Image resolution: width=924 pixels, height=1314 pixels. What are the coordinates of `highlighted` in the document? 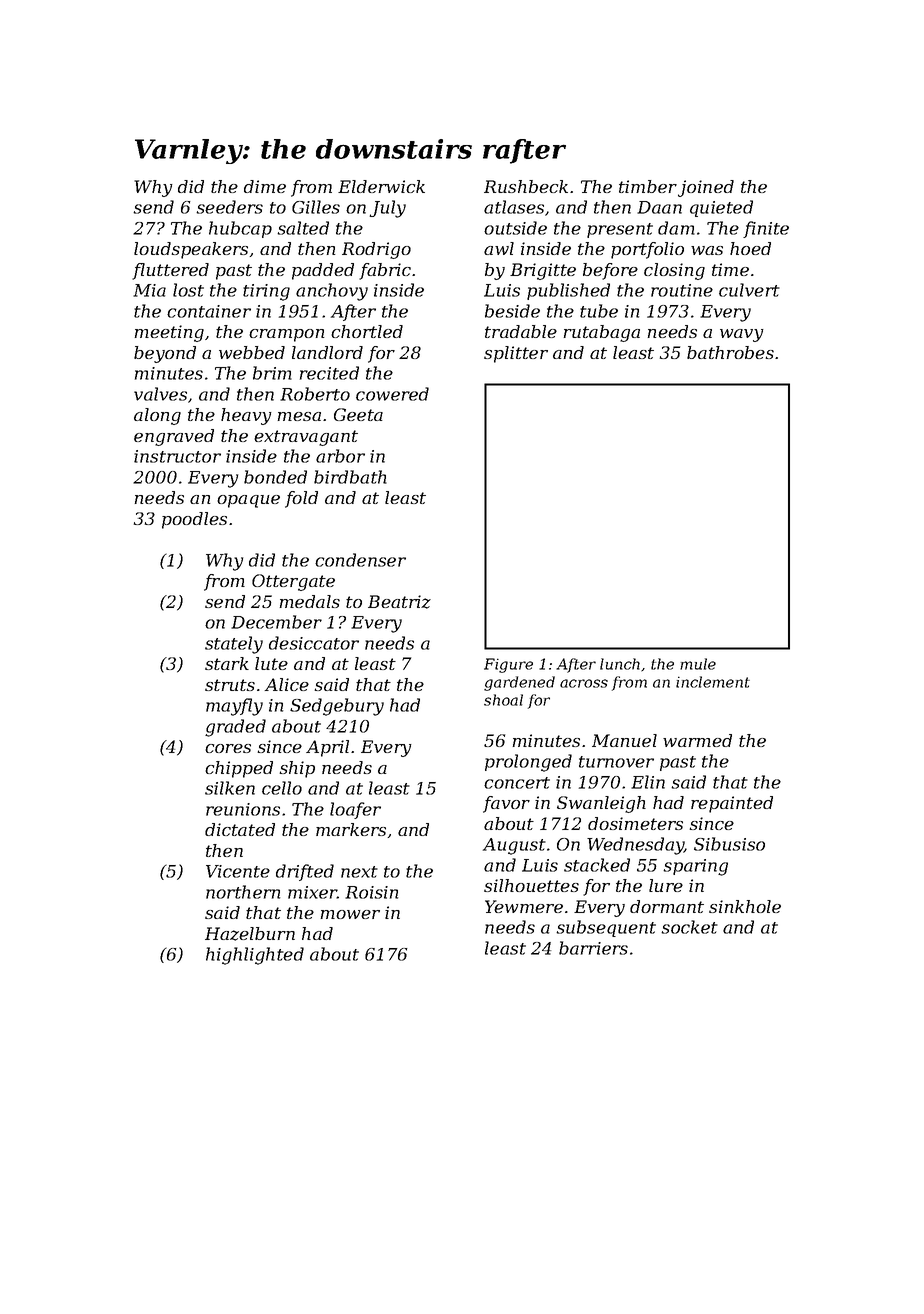 It's located at (255, 956).
